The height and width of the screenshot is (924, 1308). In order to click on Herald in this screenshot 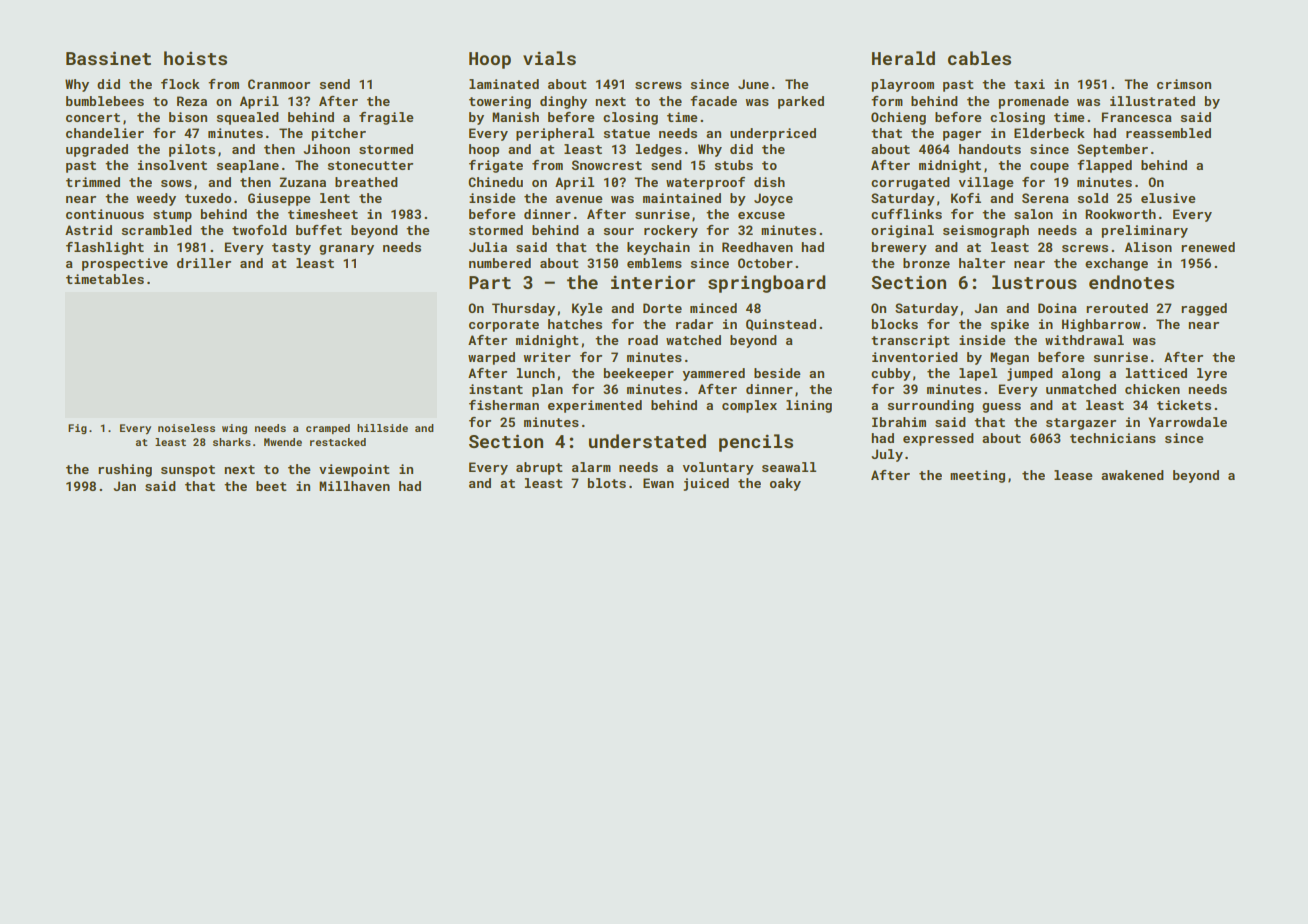, I will do `click(903, 58)`.
